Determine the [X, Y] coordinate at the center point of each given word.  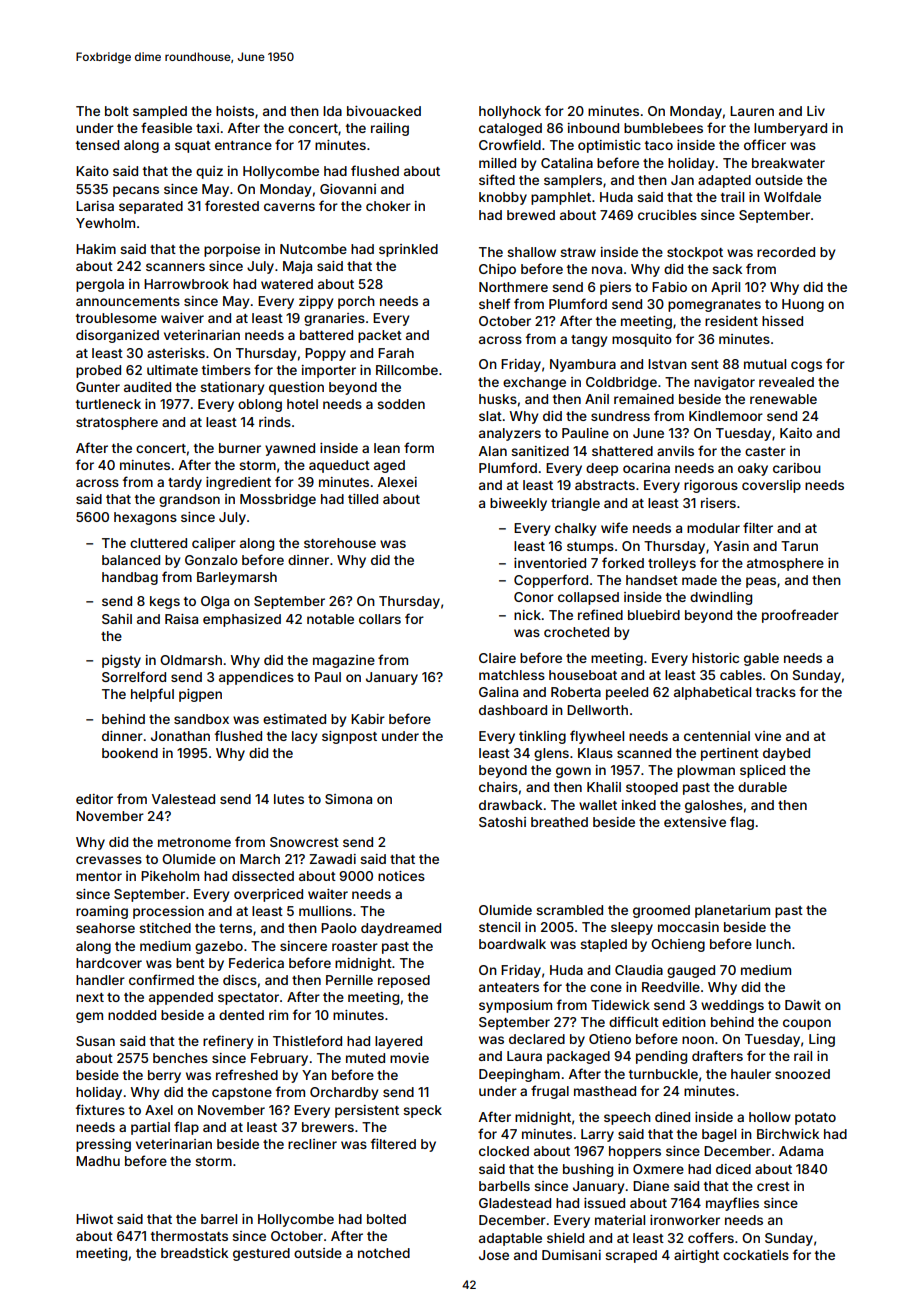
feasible [166, 127]
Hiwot [94, 1219]
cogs [806, 366]
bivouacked [384, 111]
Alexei [397, 482]
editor [94, 799]
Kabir [368, 719]
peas [761, 582]
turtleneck [108, 404]
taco [659, 145]
